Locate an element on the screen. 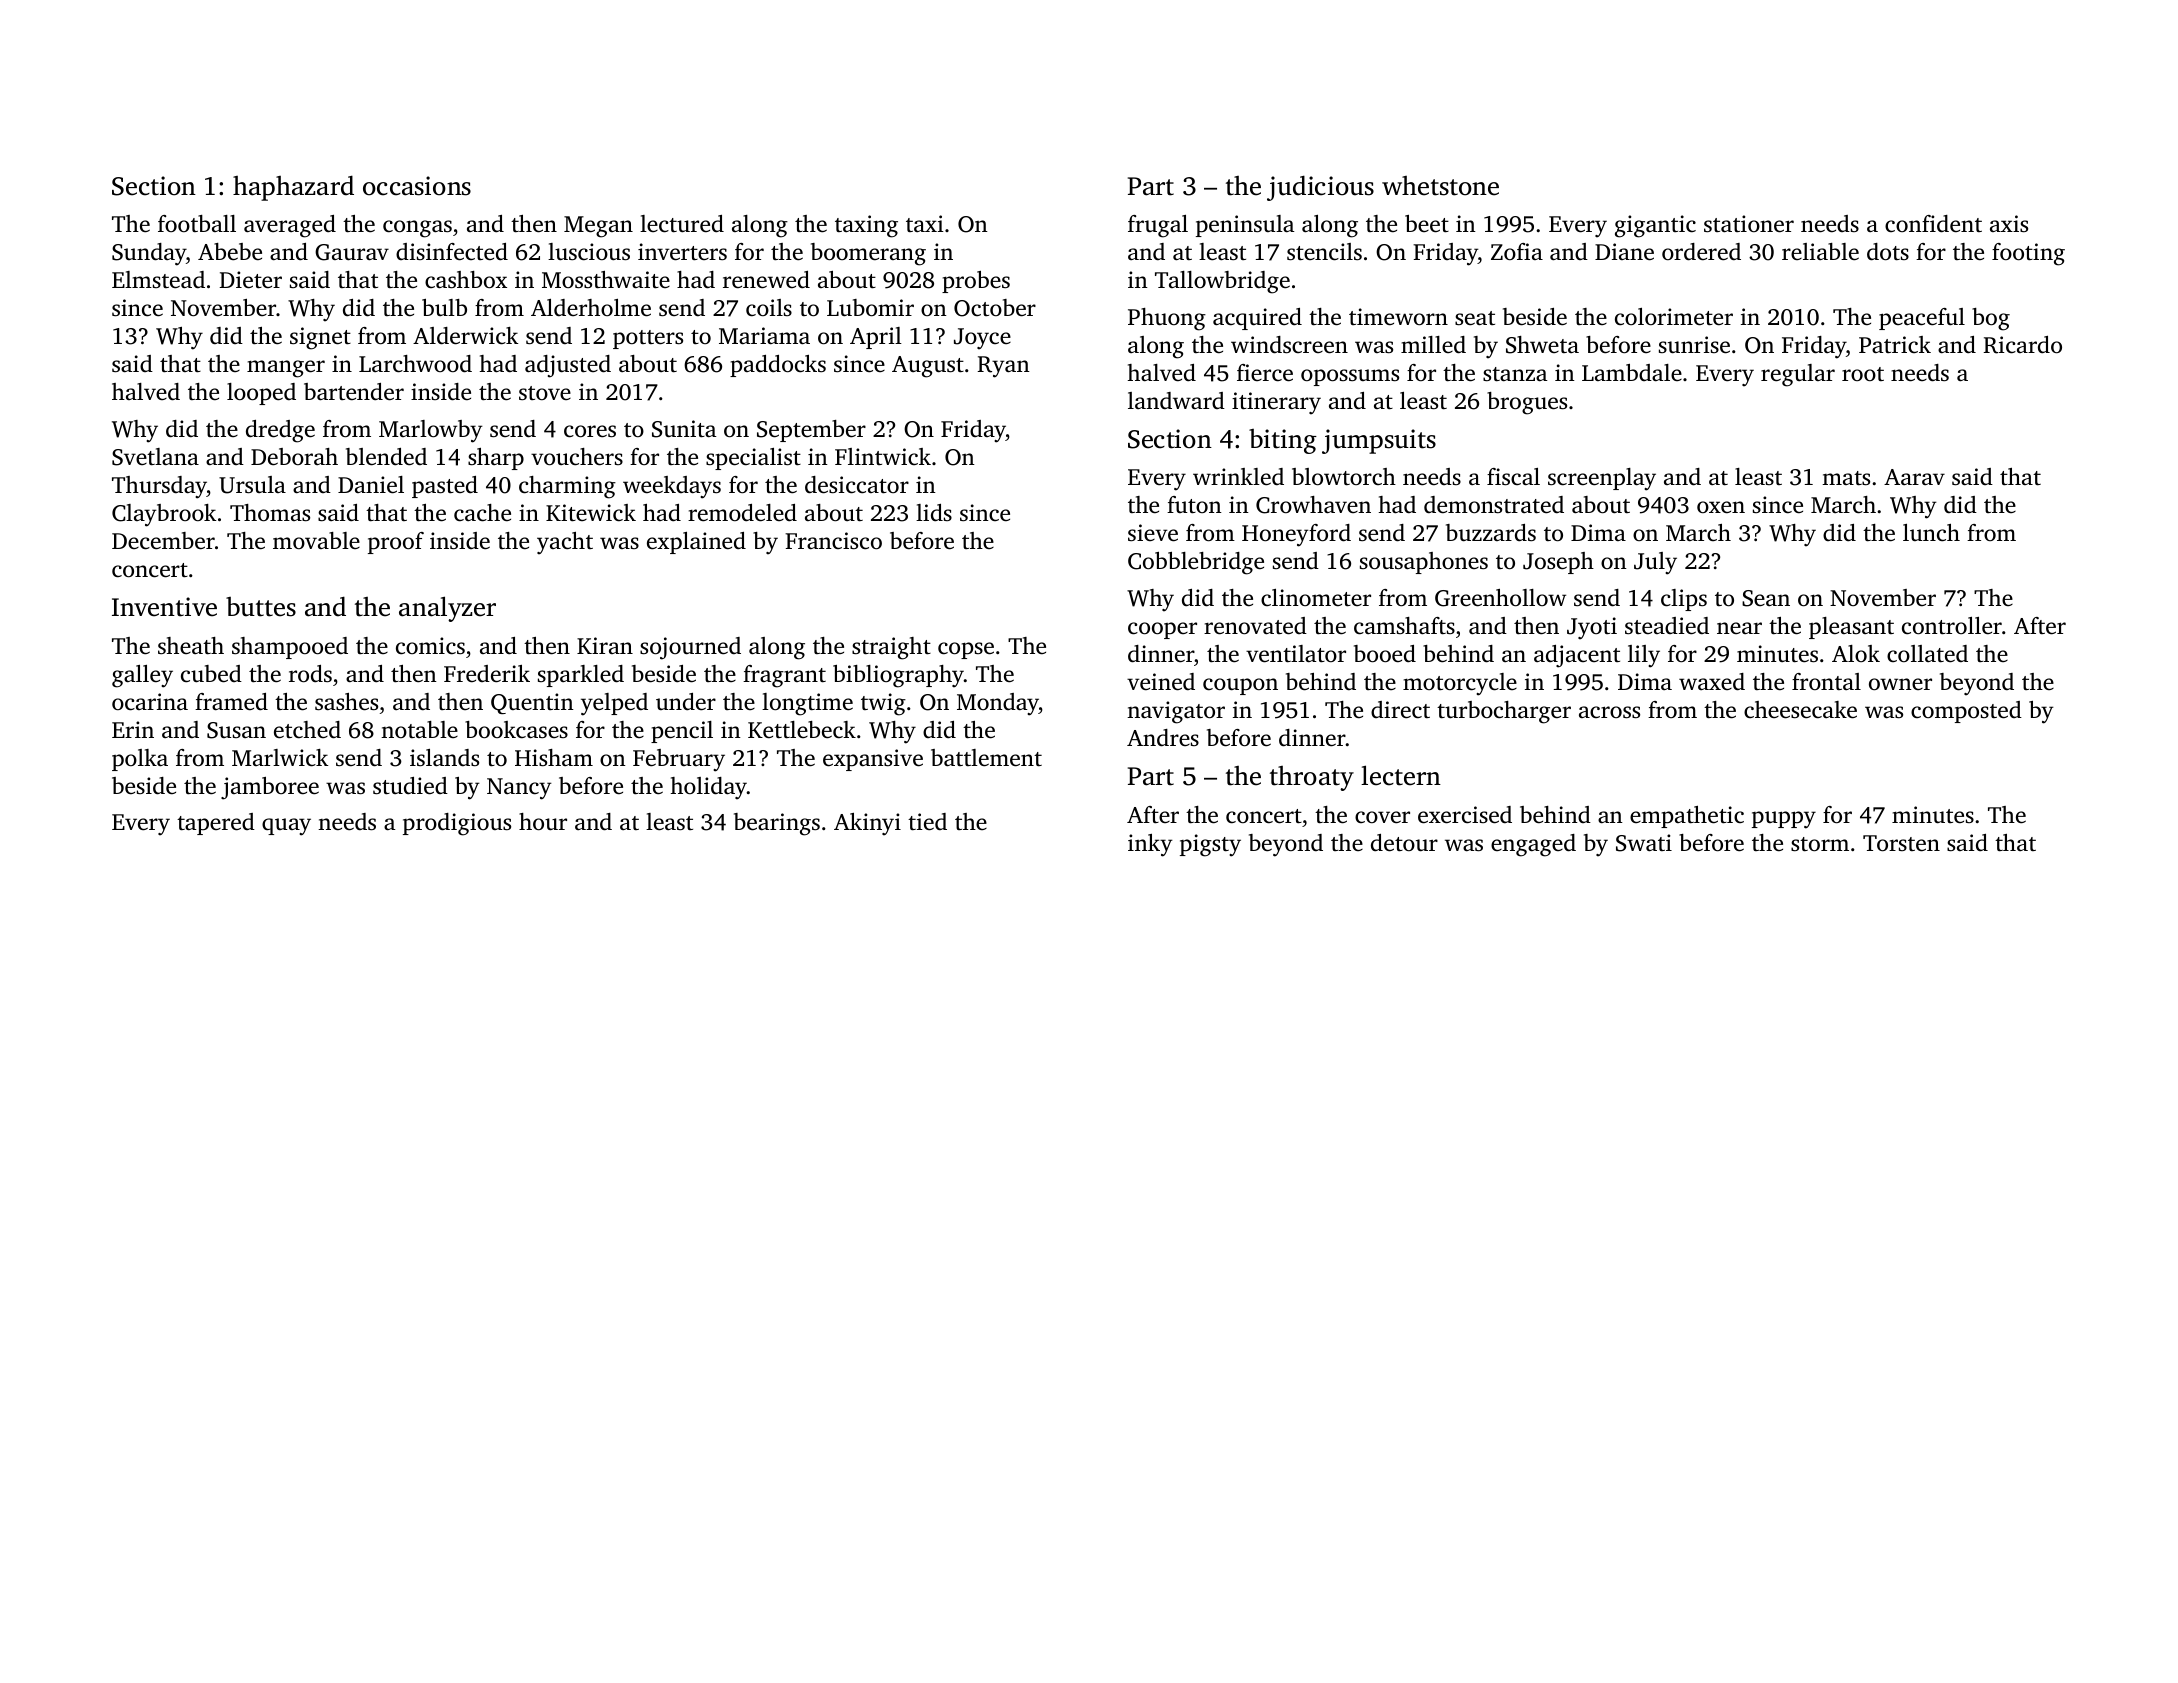 The image size is (2178, 1683). Kiran is located at coordinates (605, 645).
